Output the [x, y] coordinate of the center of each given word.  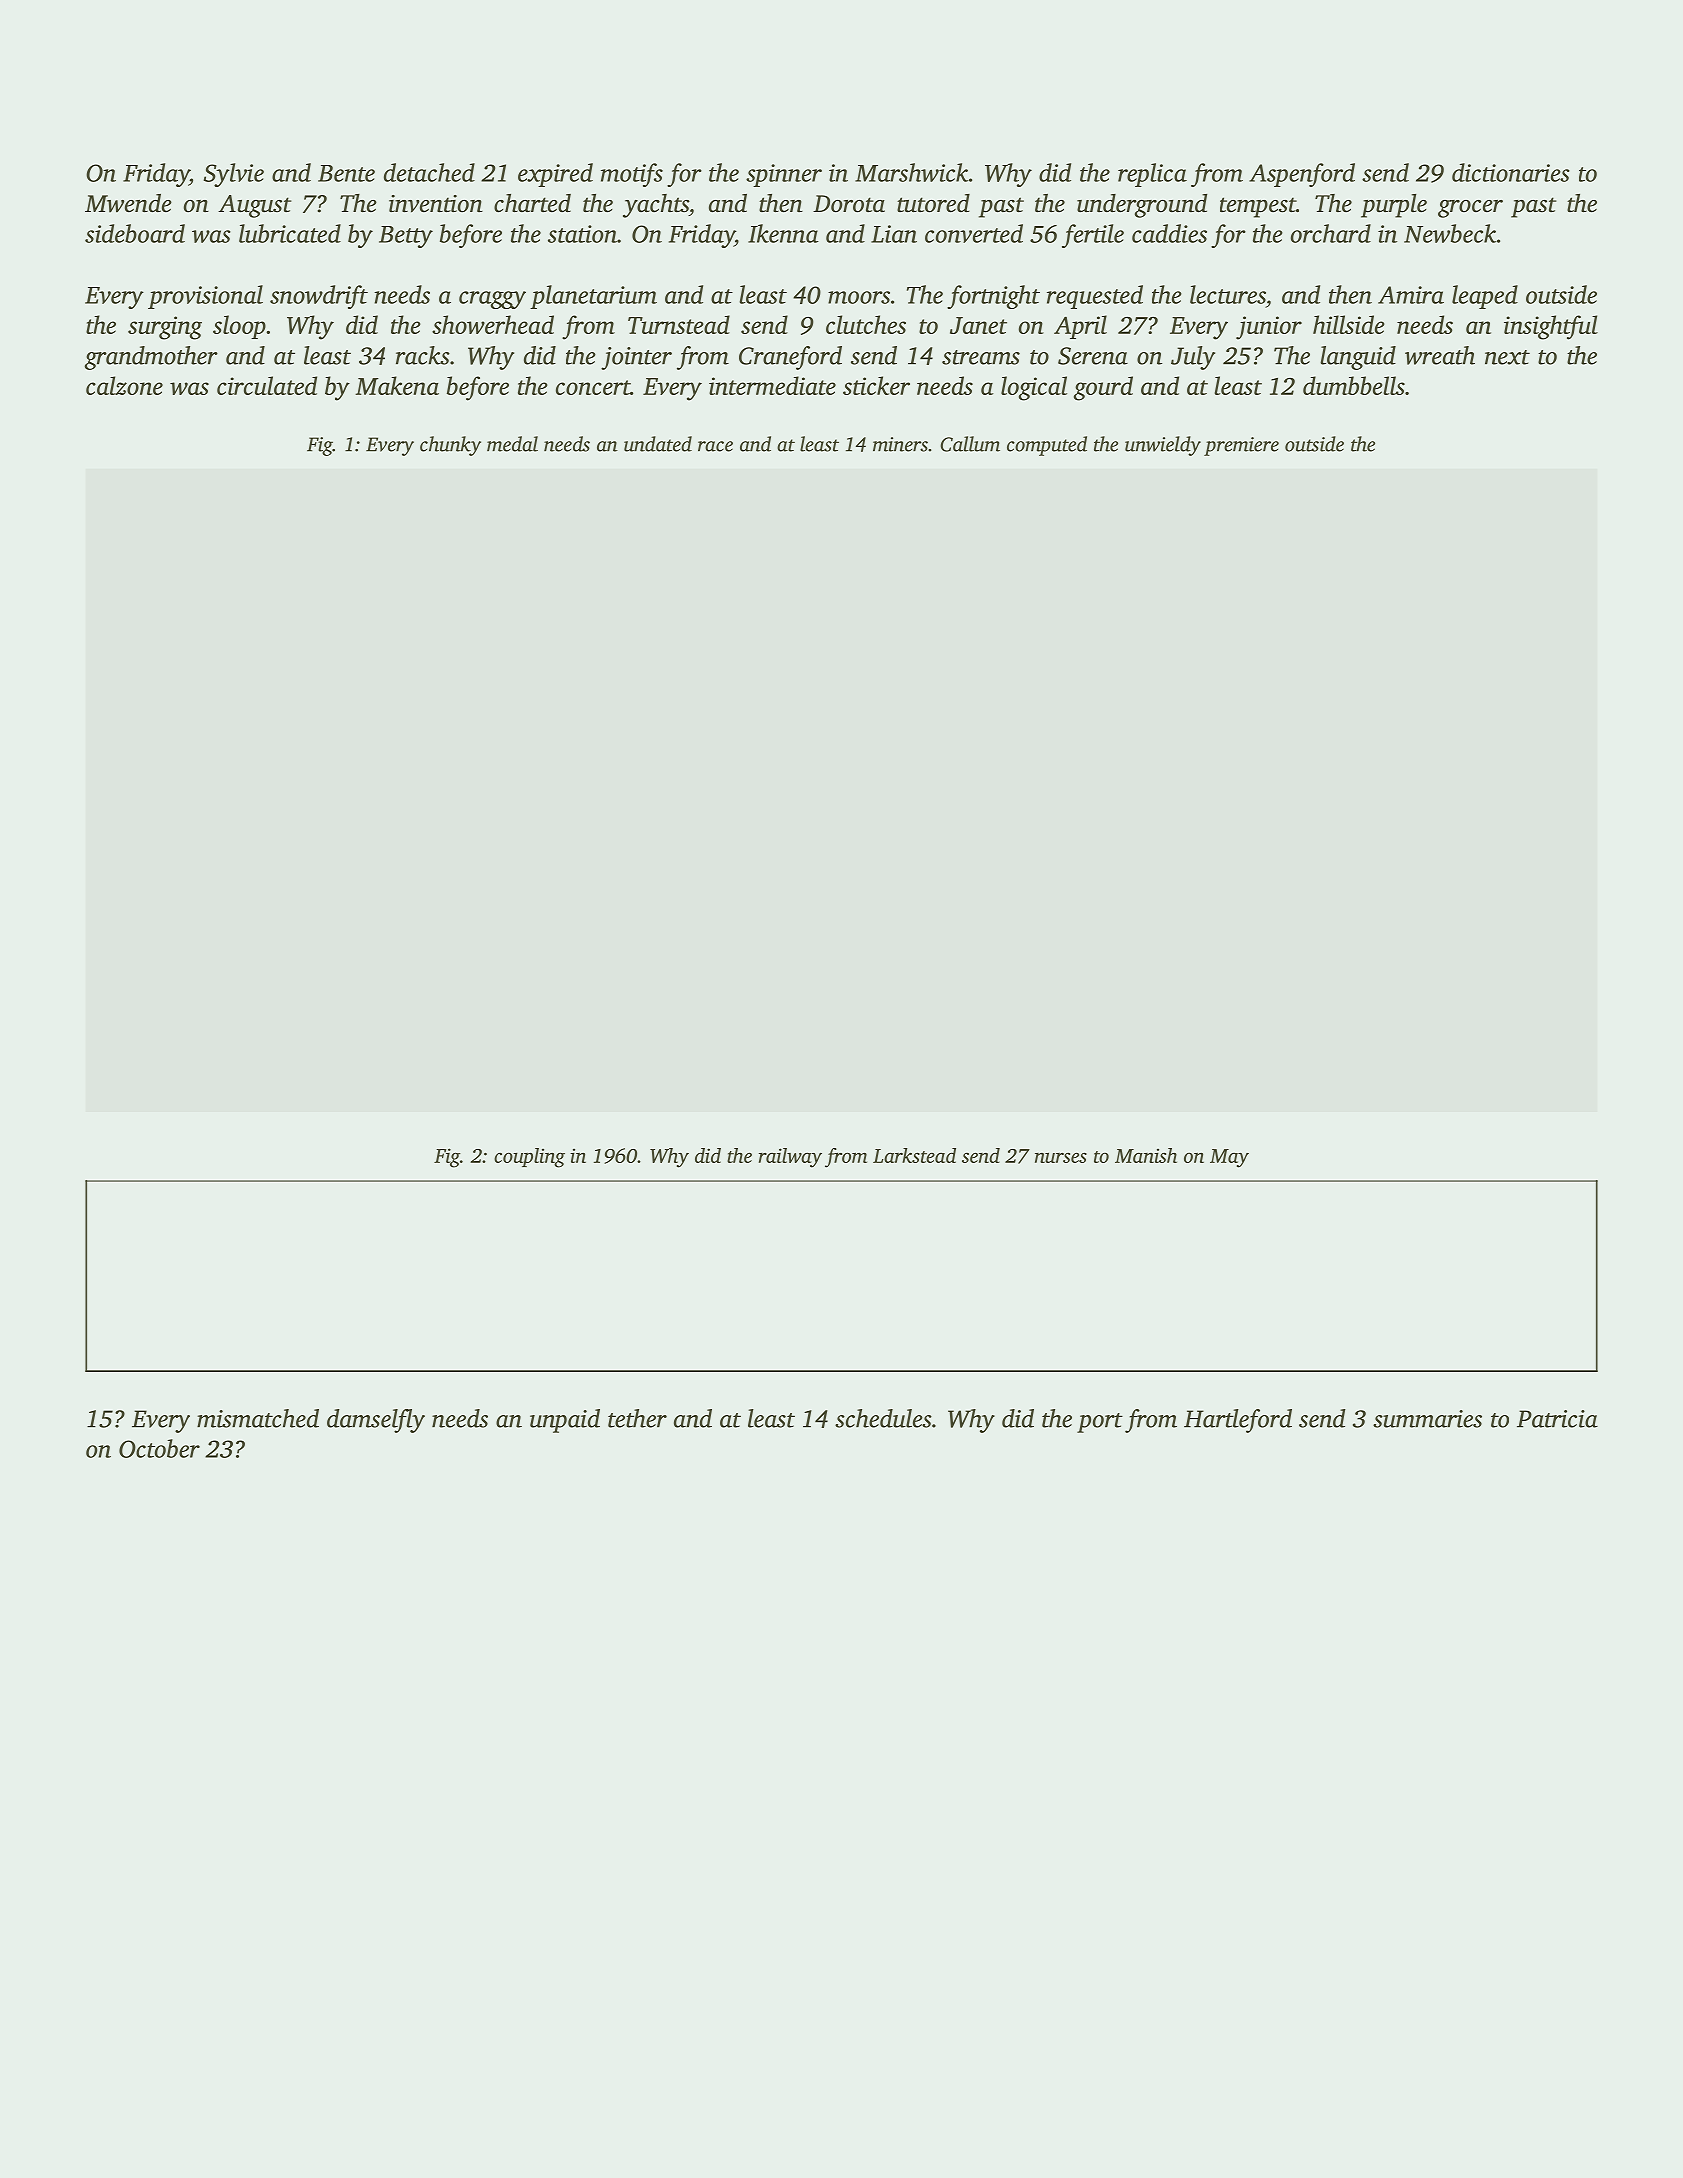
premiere [1241, 446]
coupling [529, 1158]
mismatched [258, 1418]
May [1229, 1158]
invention [436, 204]
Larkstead [914, 1155]
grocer [1470, 209]
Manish [1146, 1155]
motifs [632, 175]
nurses [1061, 1157]
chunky [450, 446]
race [715, 446]
